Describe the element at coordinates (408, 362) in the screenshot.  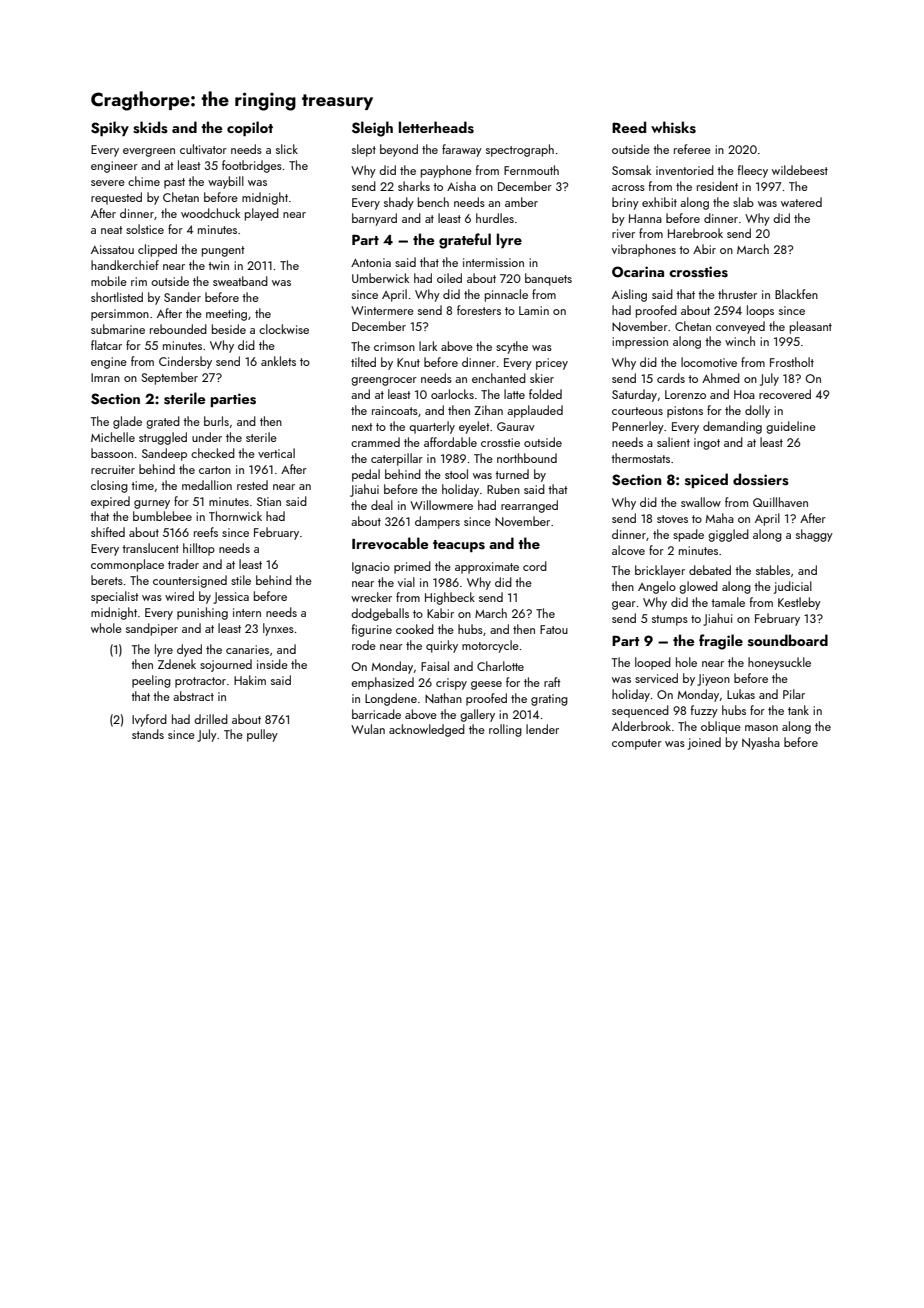
I see `Knut` at that location.
